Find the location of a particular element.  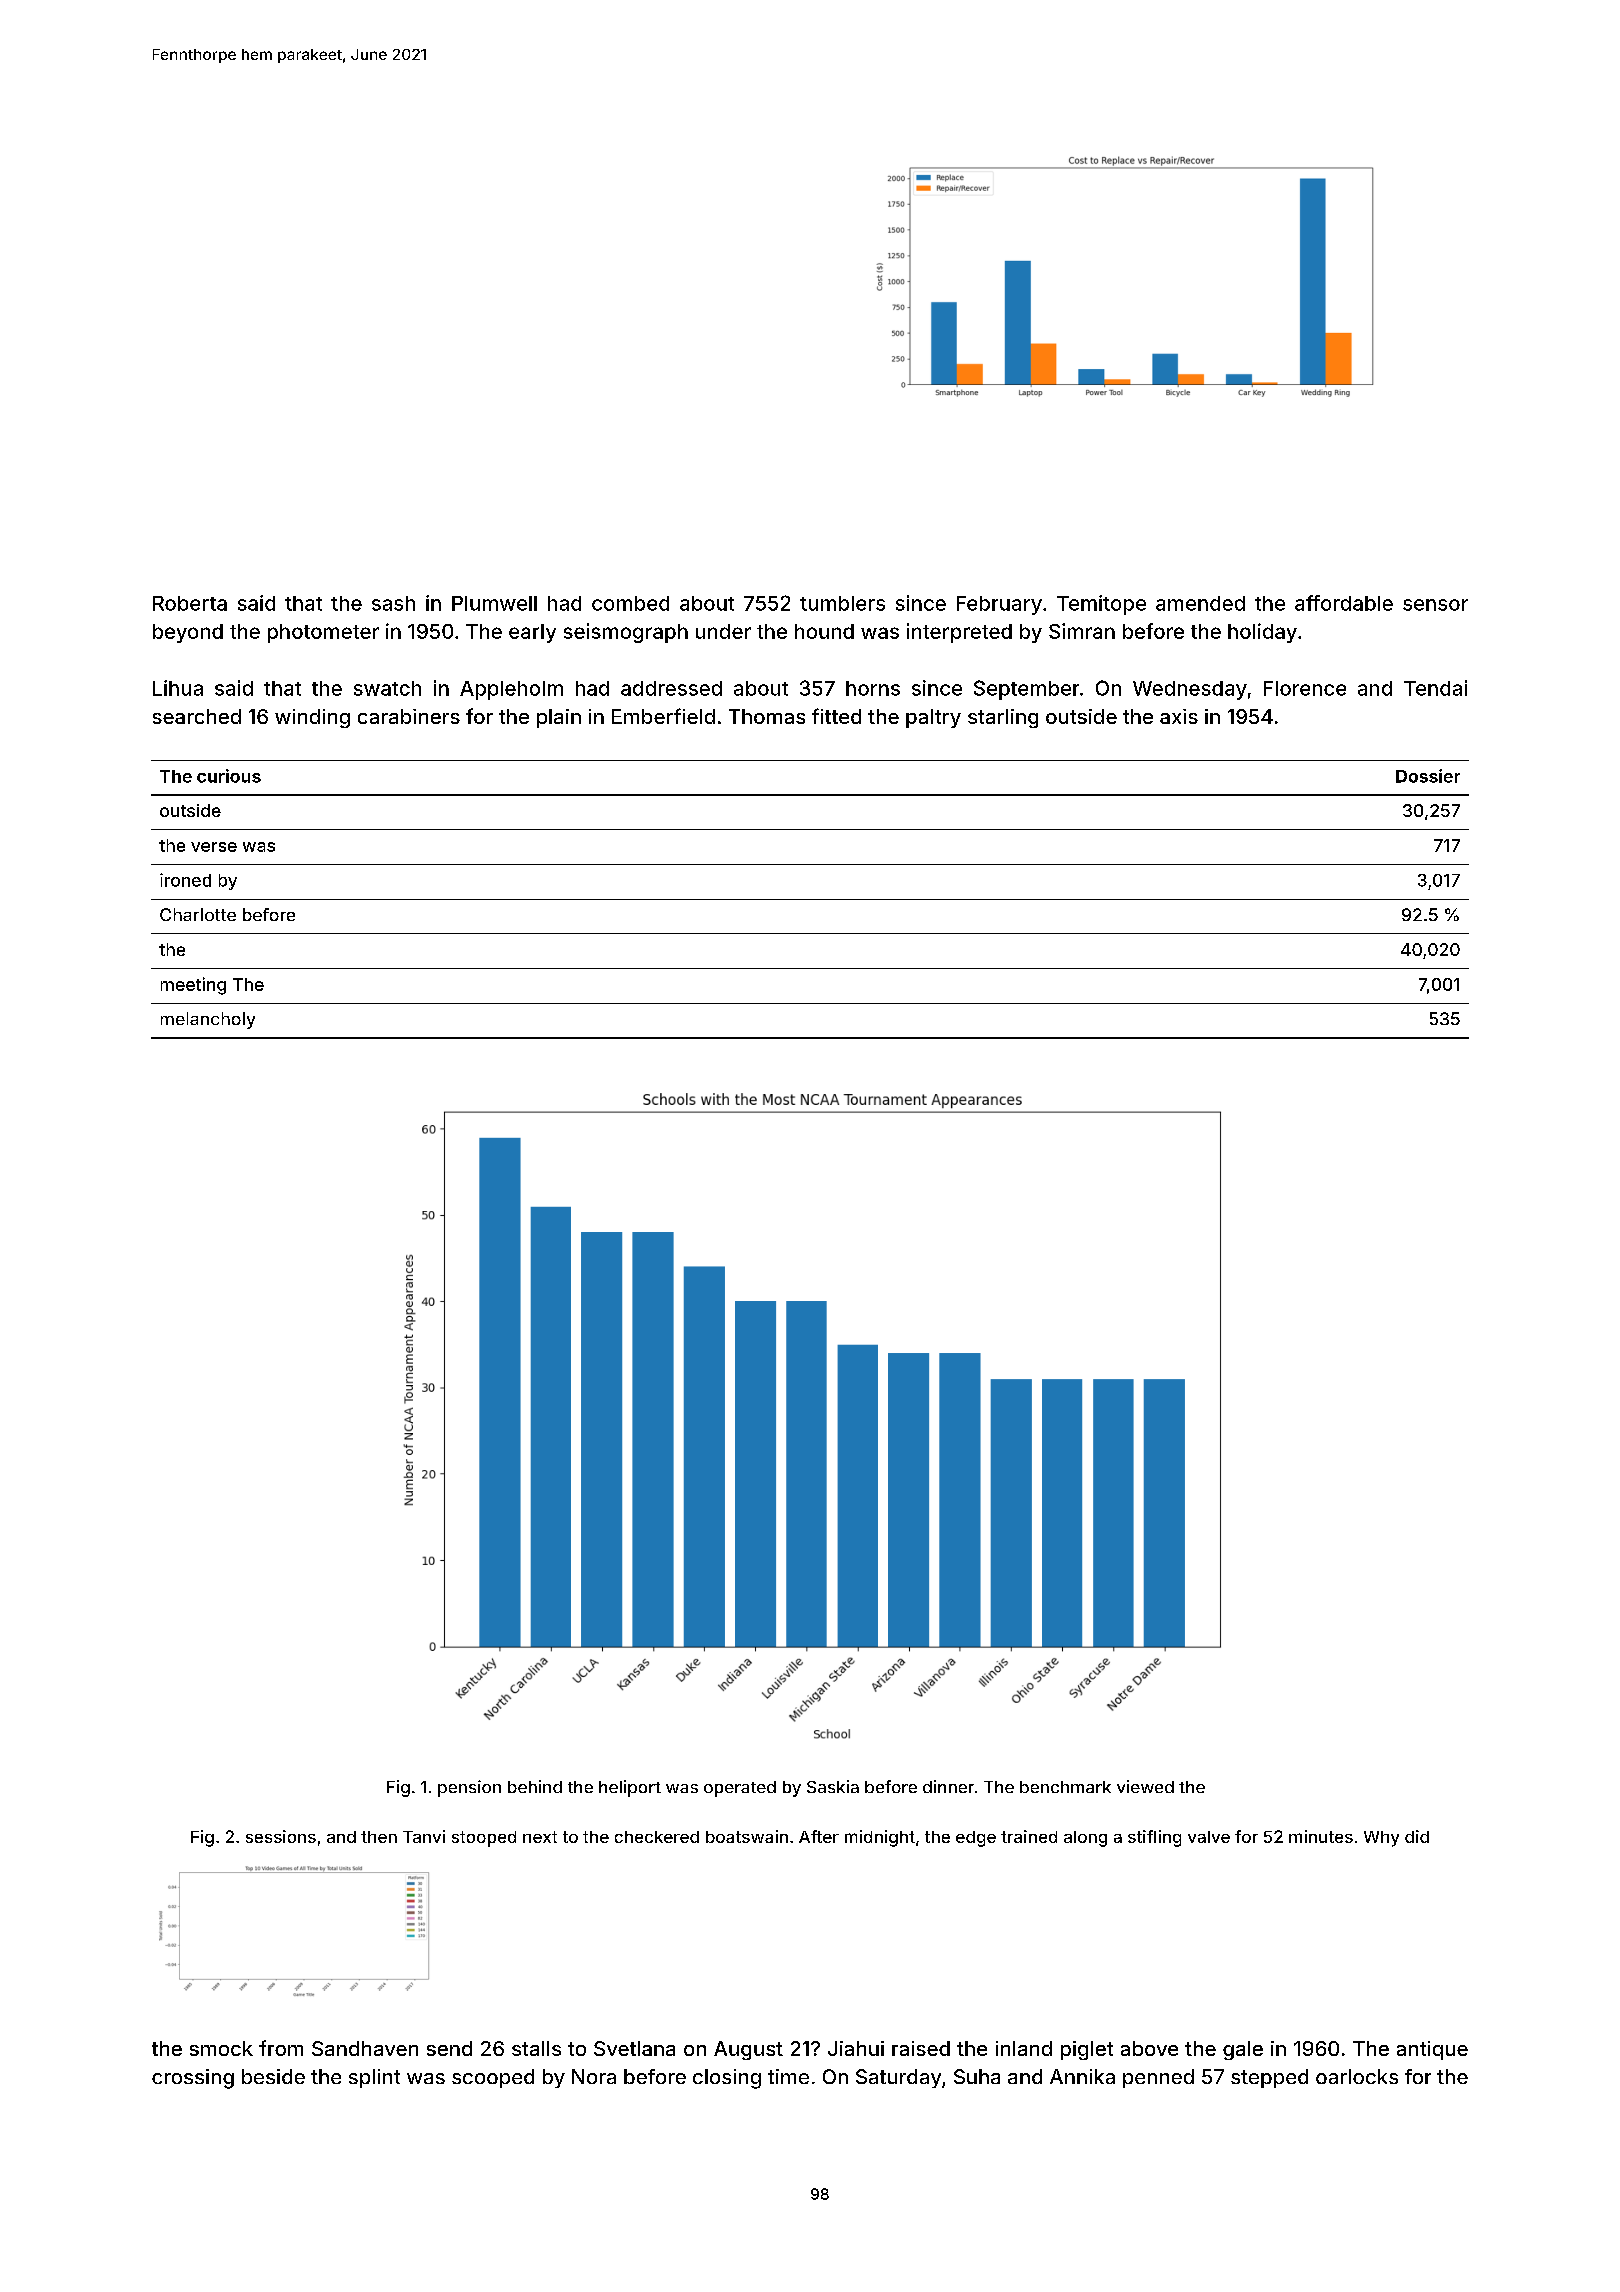

viewed is located at coordinates (1145, 1786).
